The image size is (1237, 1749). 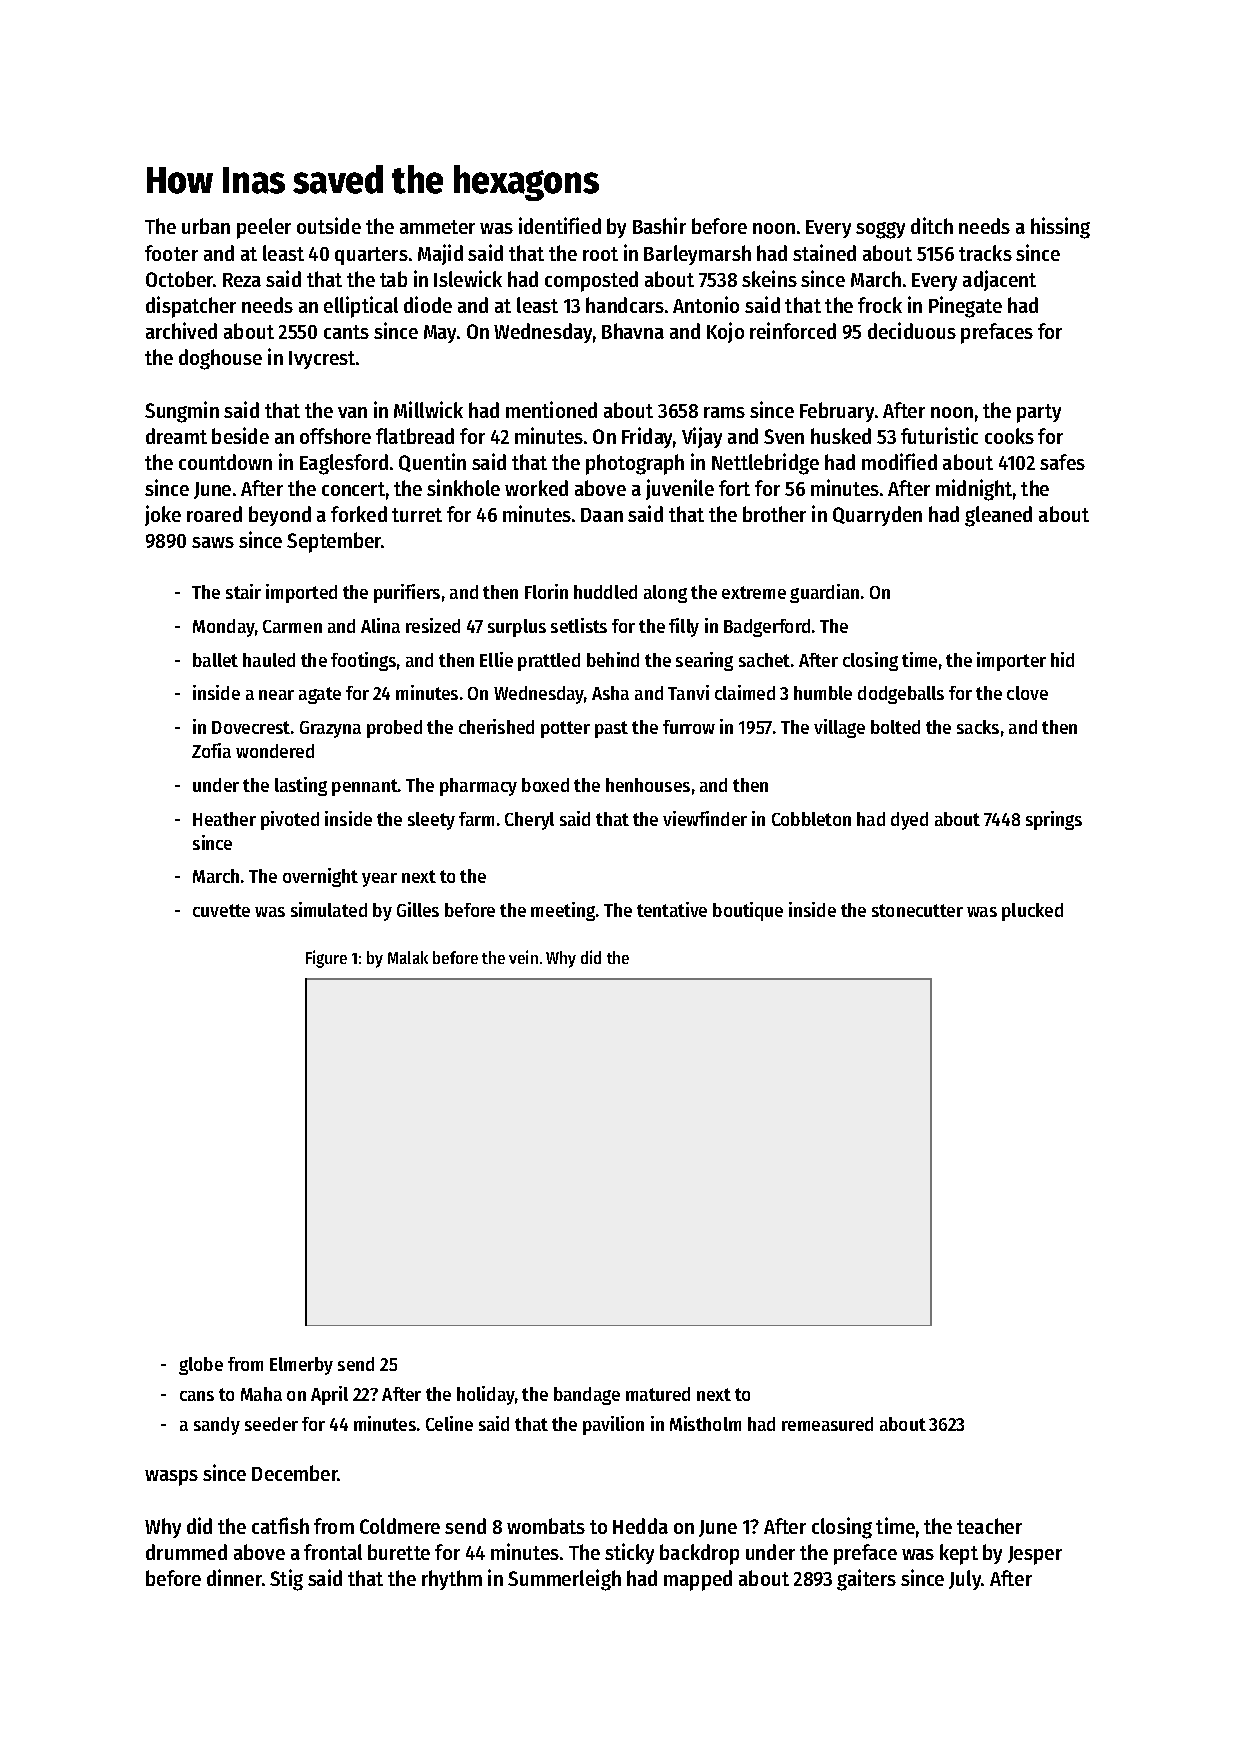 What do you see at coordinates (206, 226) in the page?
I see `urban` at bounding box center [206, 226].
